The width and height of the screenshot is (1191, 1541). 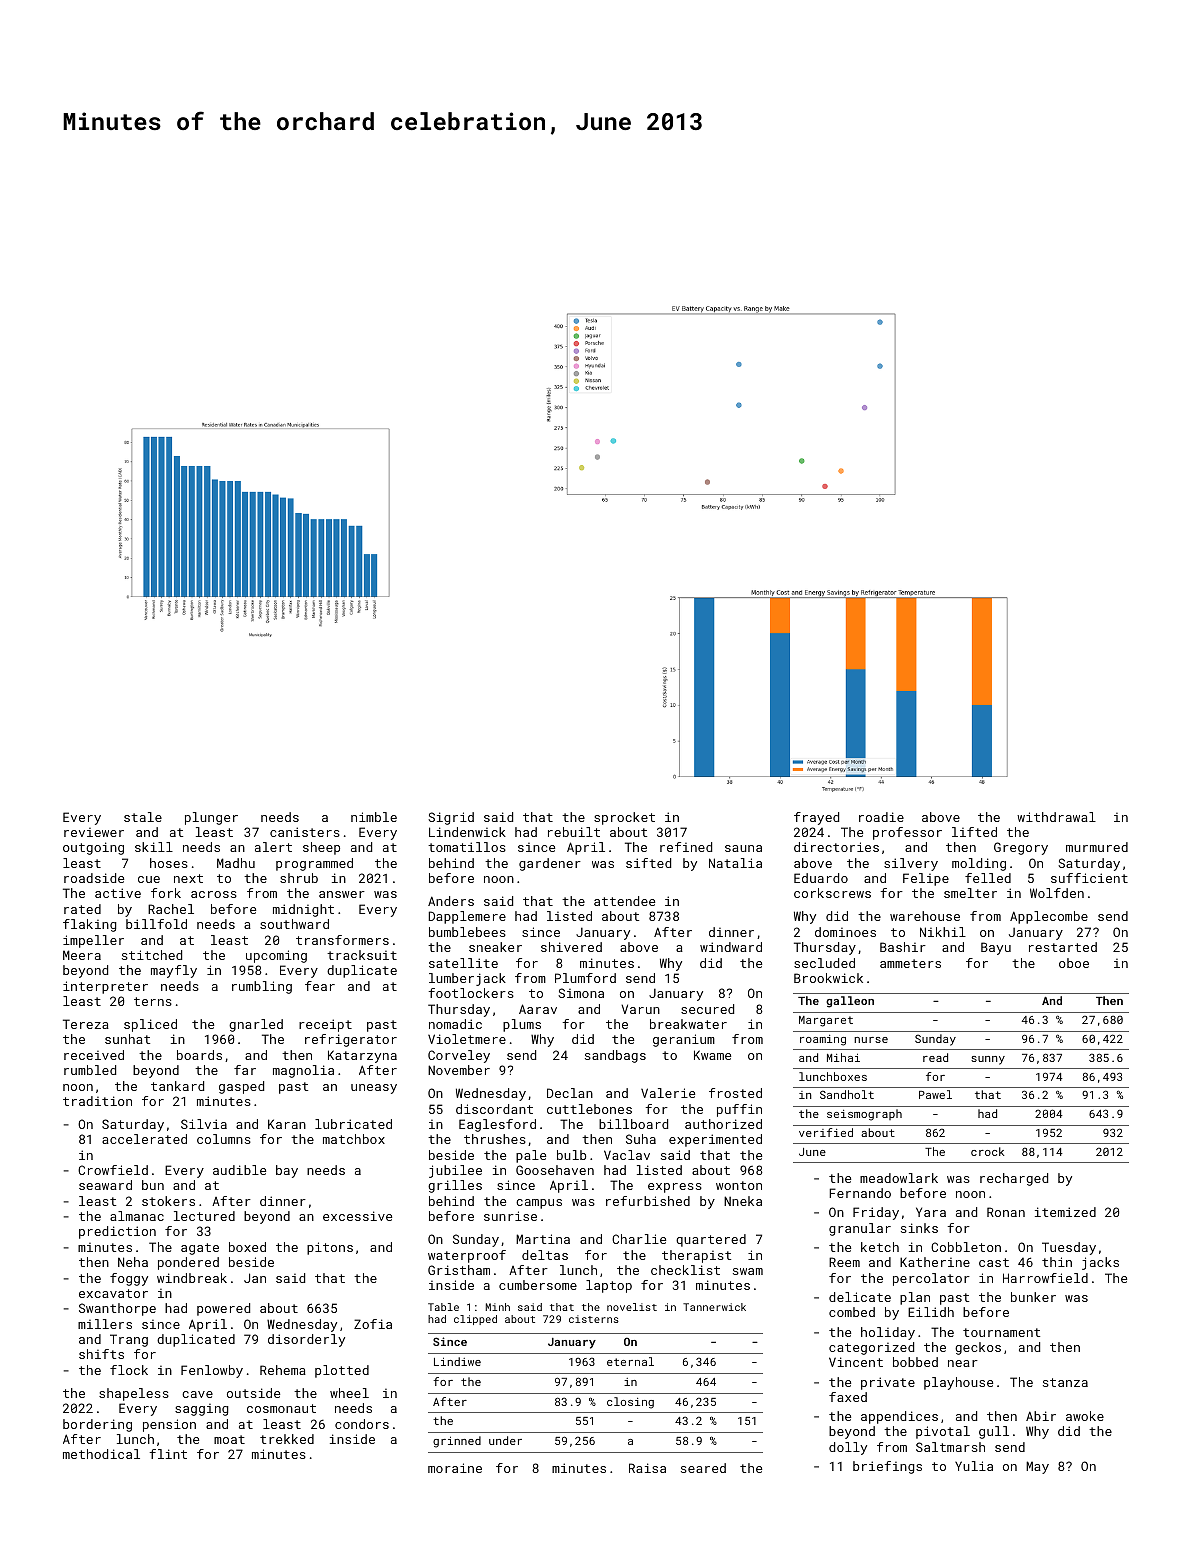 I want to click on Yulia, so click(x=974, y=1466).
